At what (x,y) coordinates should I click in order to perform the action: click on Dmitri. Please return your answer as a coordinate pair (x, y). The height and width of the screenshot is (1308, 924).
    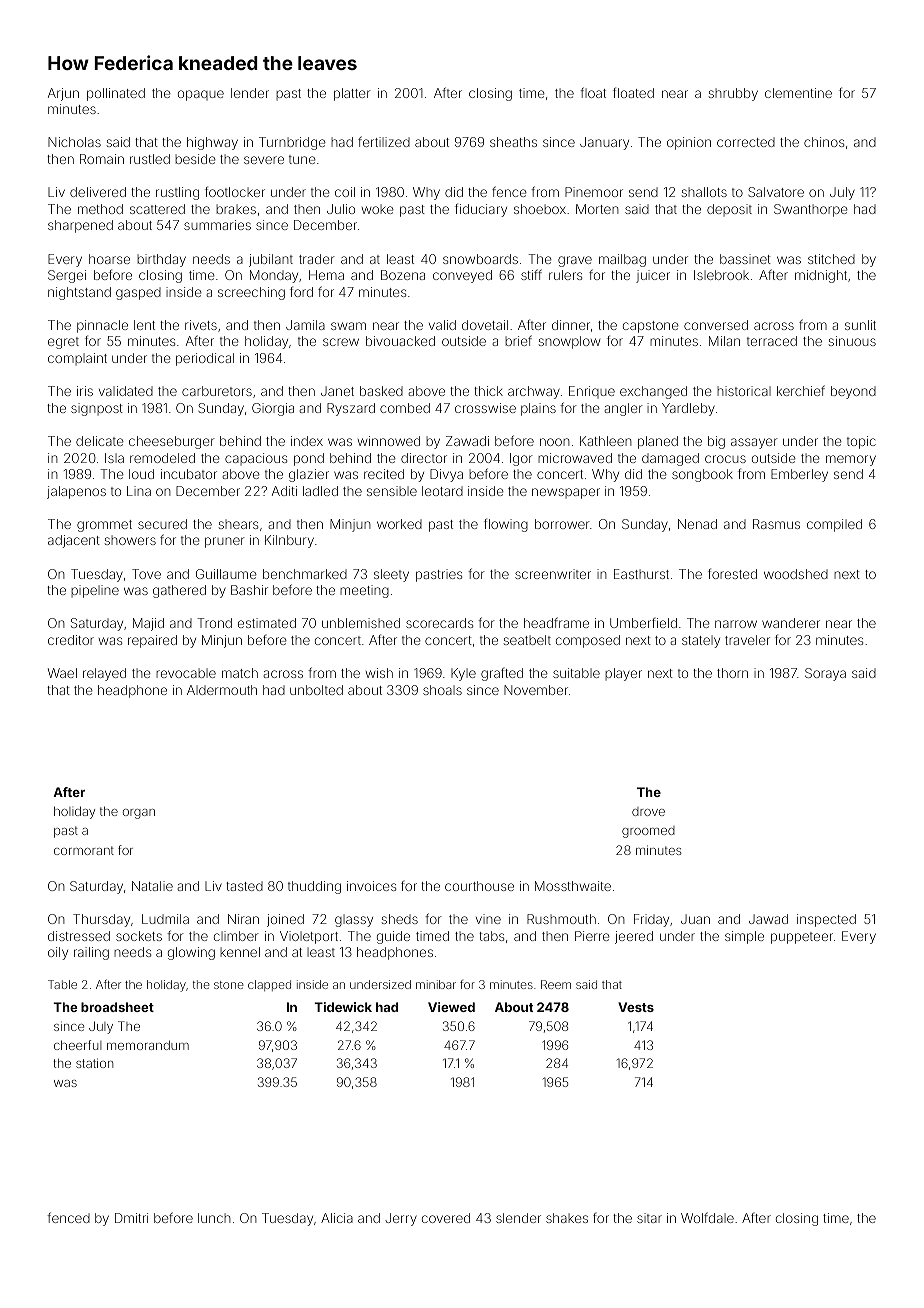
    Looking at the image, I should click on (131, 1218).
